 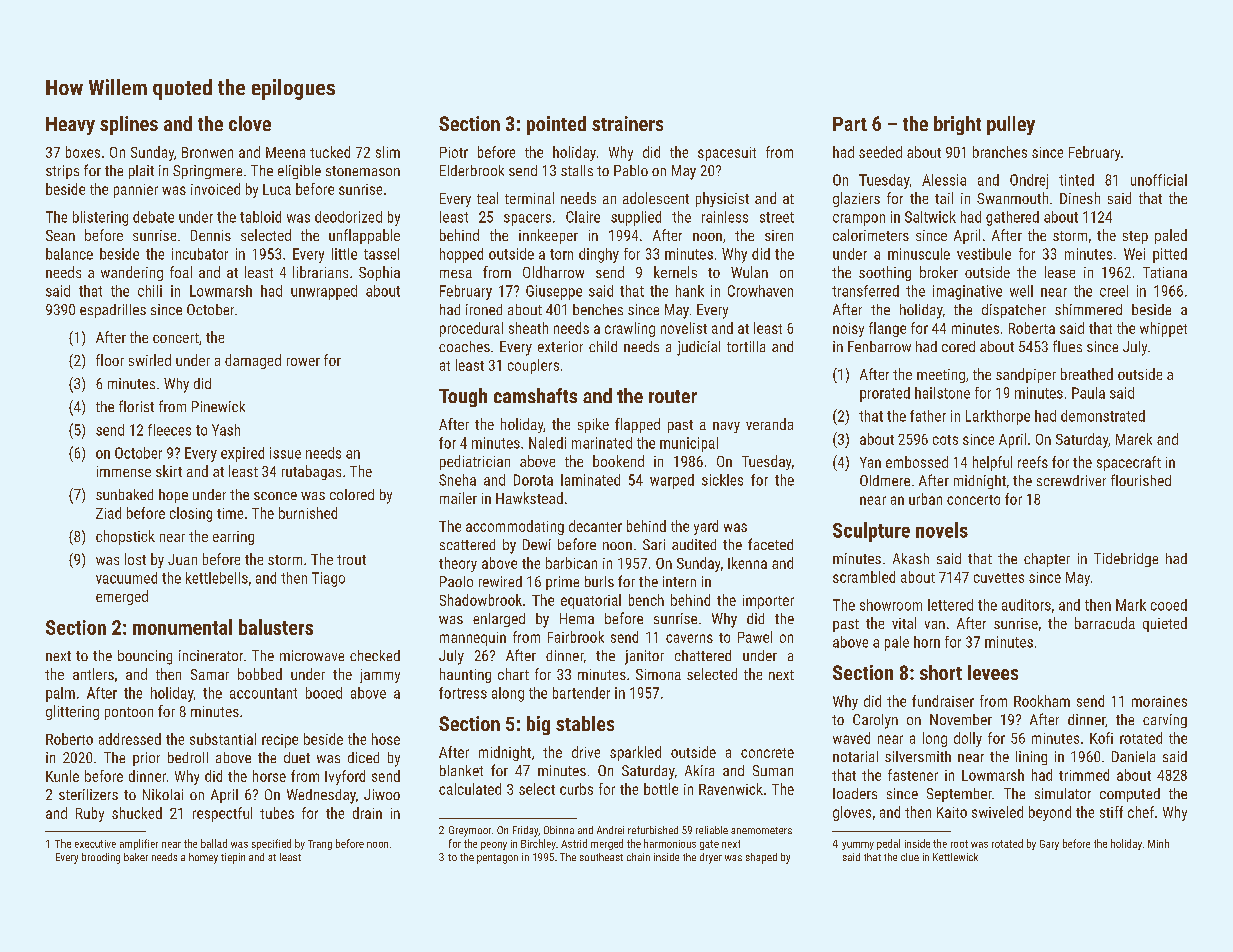 What do you see at coordinates (1011, 125) in the document?
I see `pulley` at bounding box center [1011, 125].
